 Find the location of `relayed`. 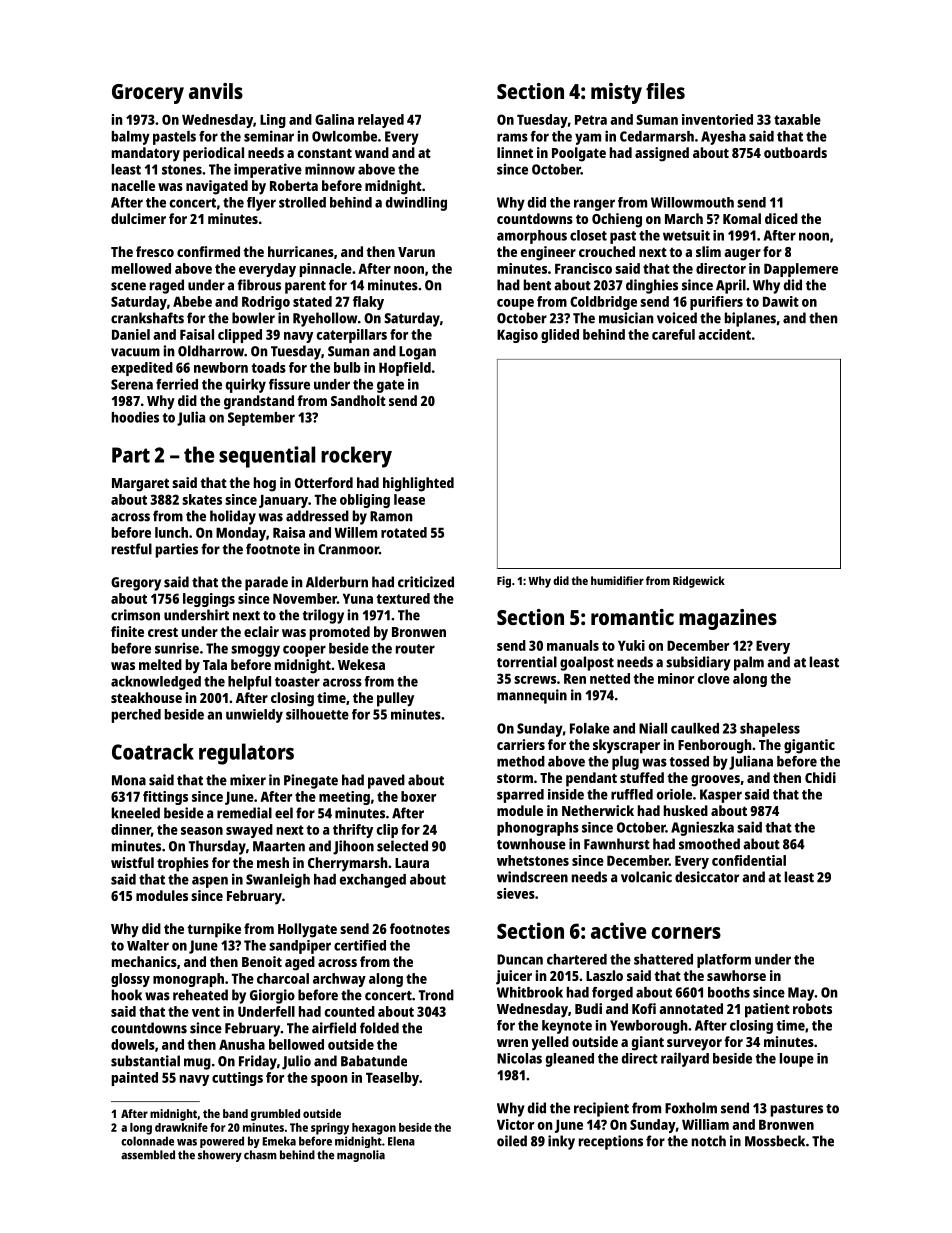

relayed is located at coordinates (381, 121).
